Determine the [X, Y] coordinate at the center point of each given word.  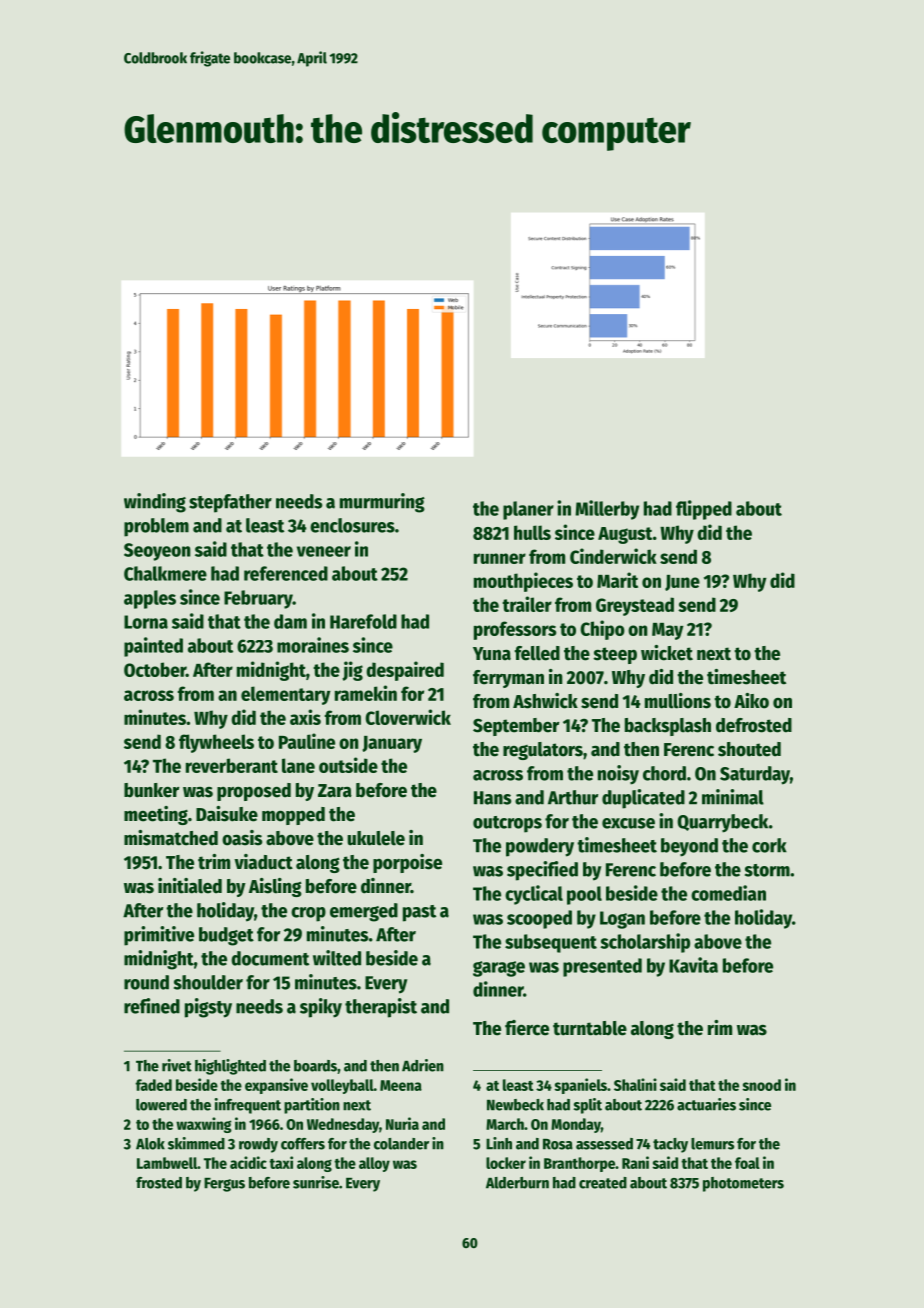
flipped [704, 510]
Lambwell [167, 1163]
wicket [667, 653]
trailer [527, 604]
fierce [527, 1028]
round [146, 982]
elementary [286, 695]
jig [352, 671]
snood [761, 1085]
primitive [159, 936]
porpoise [407, 863]
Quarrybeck [722, 823]
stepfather [230, 503]
